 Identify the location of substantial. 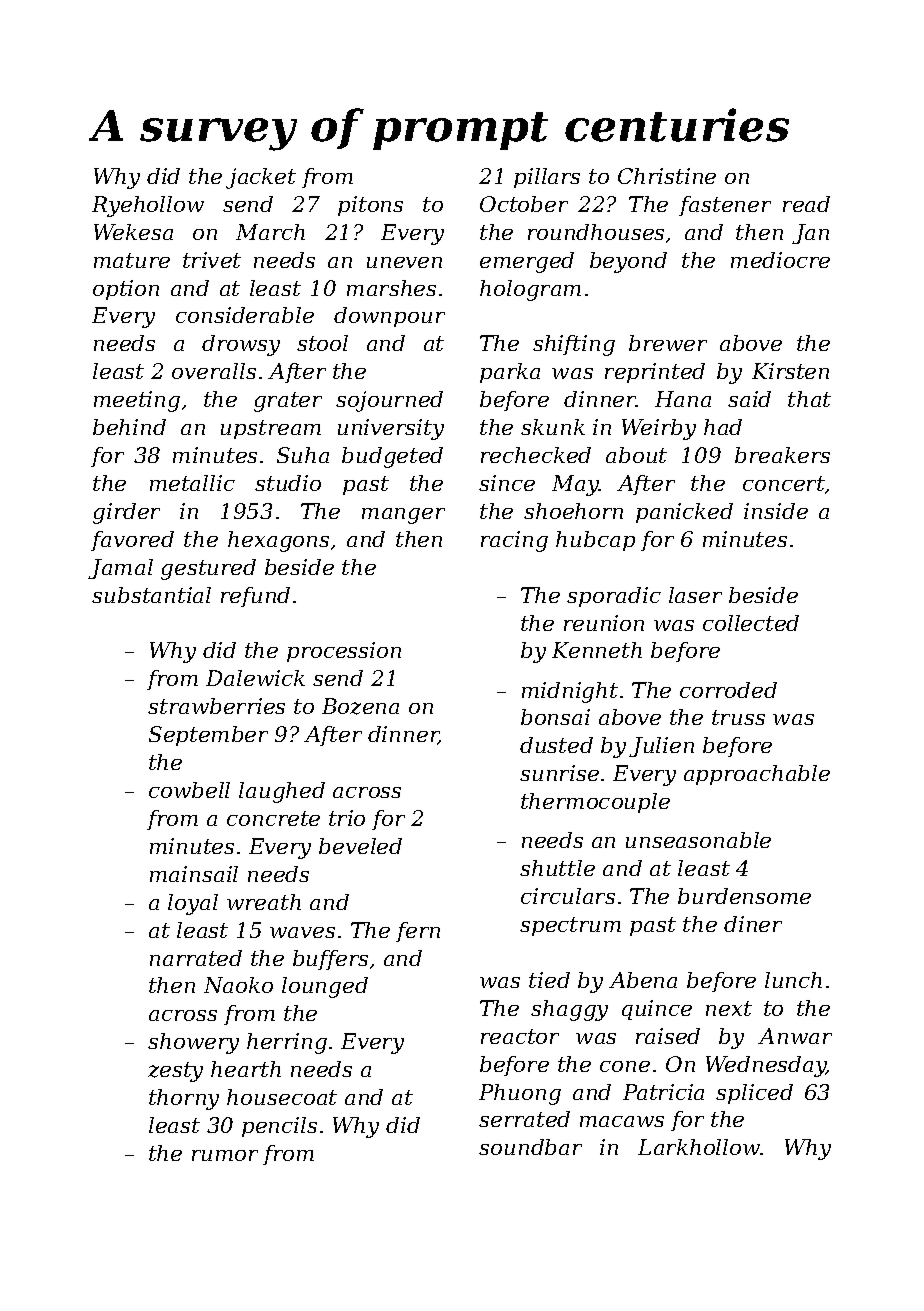
(151, 595).
